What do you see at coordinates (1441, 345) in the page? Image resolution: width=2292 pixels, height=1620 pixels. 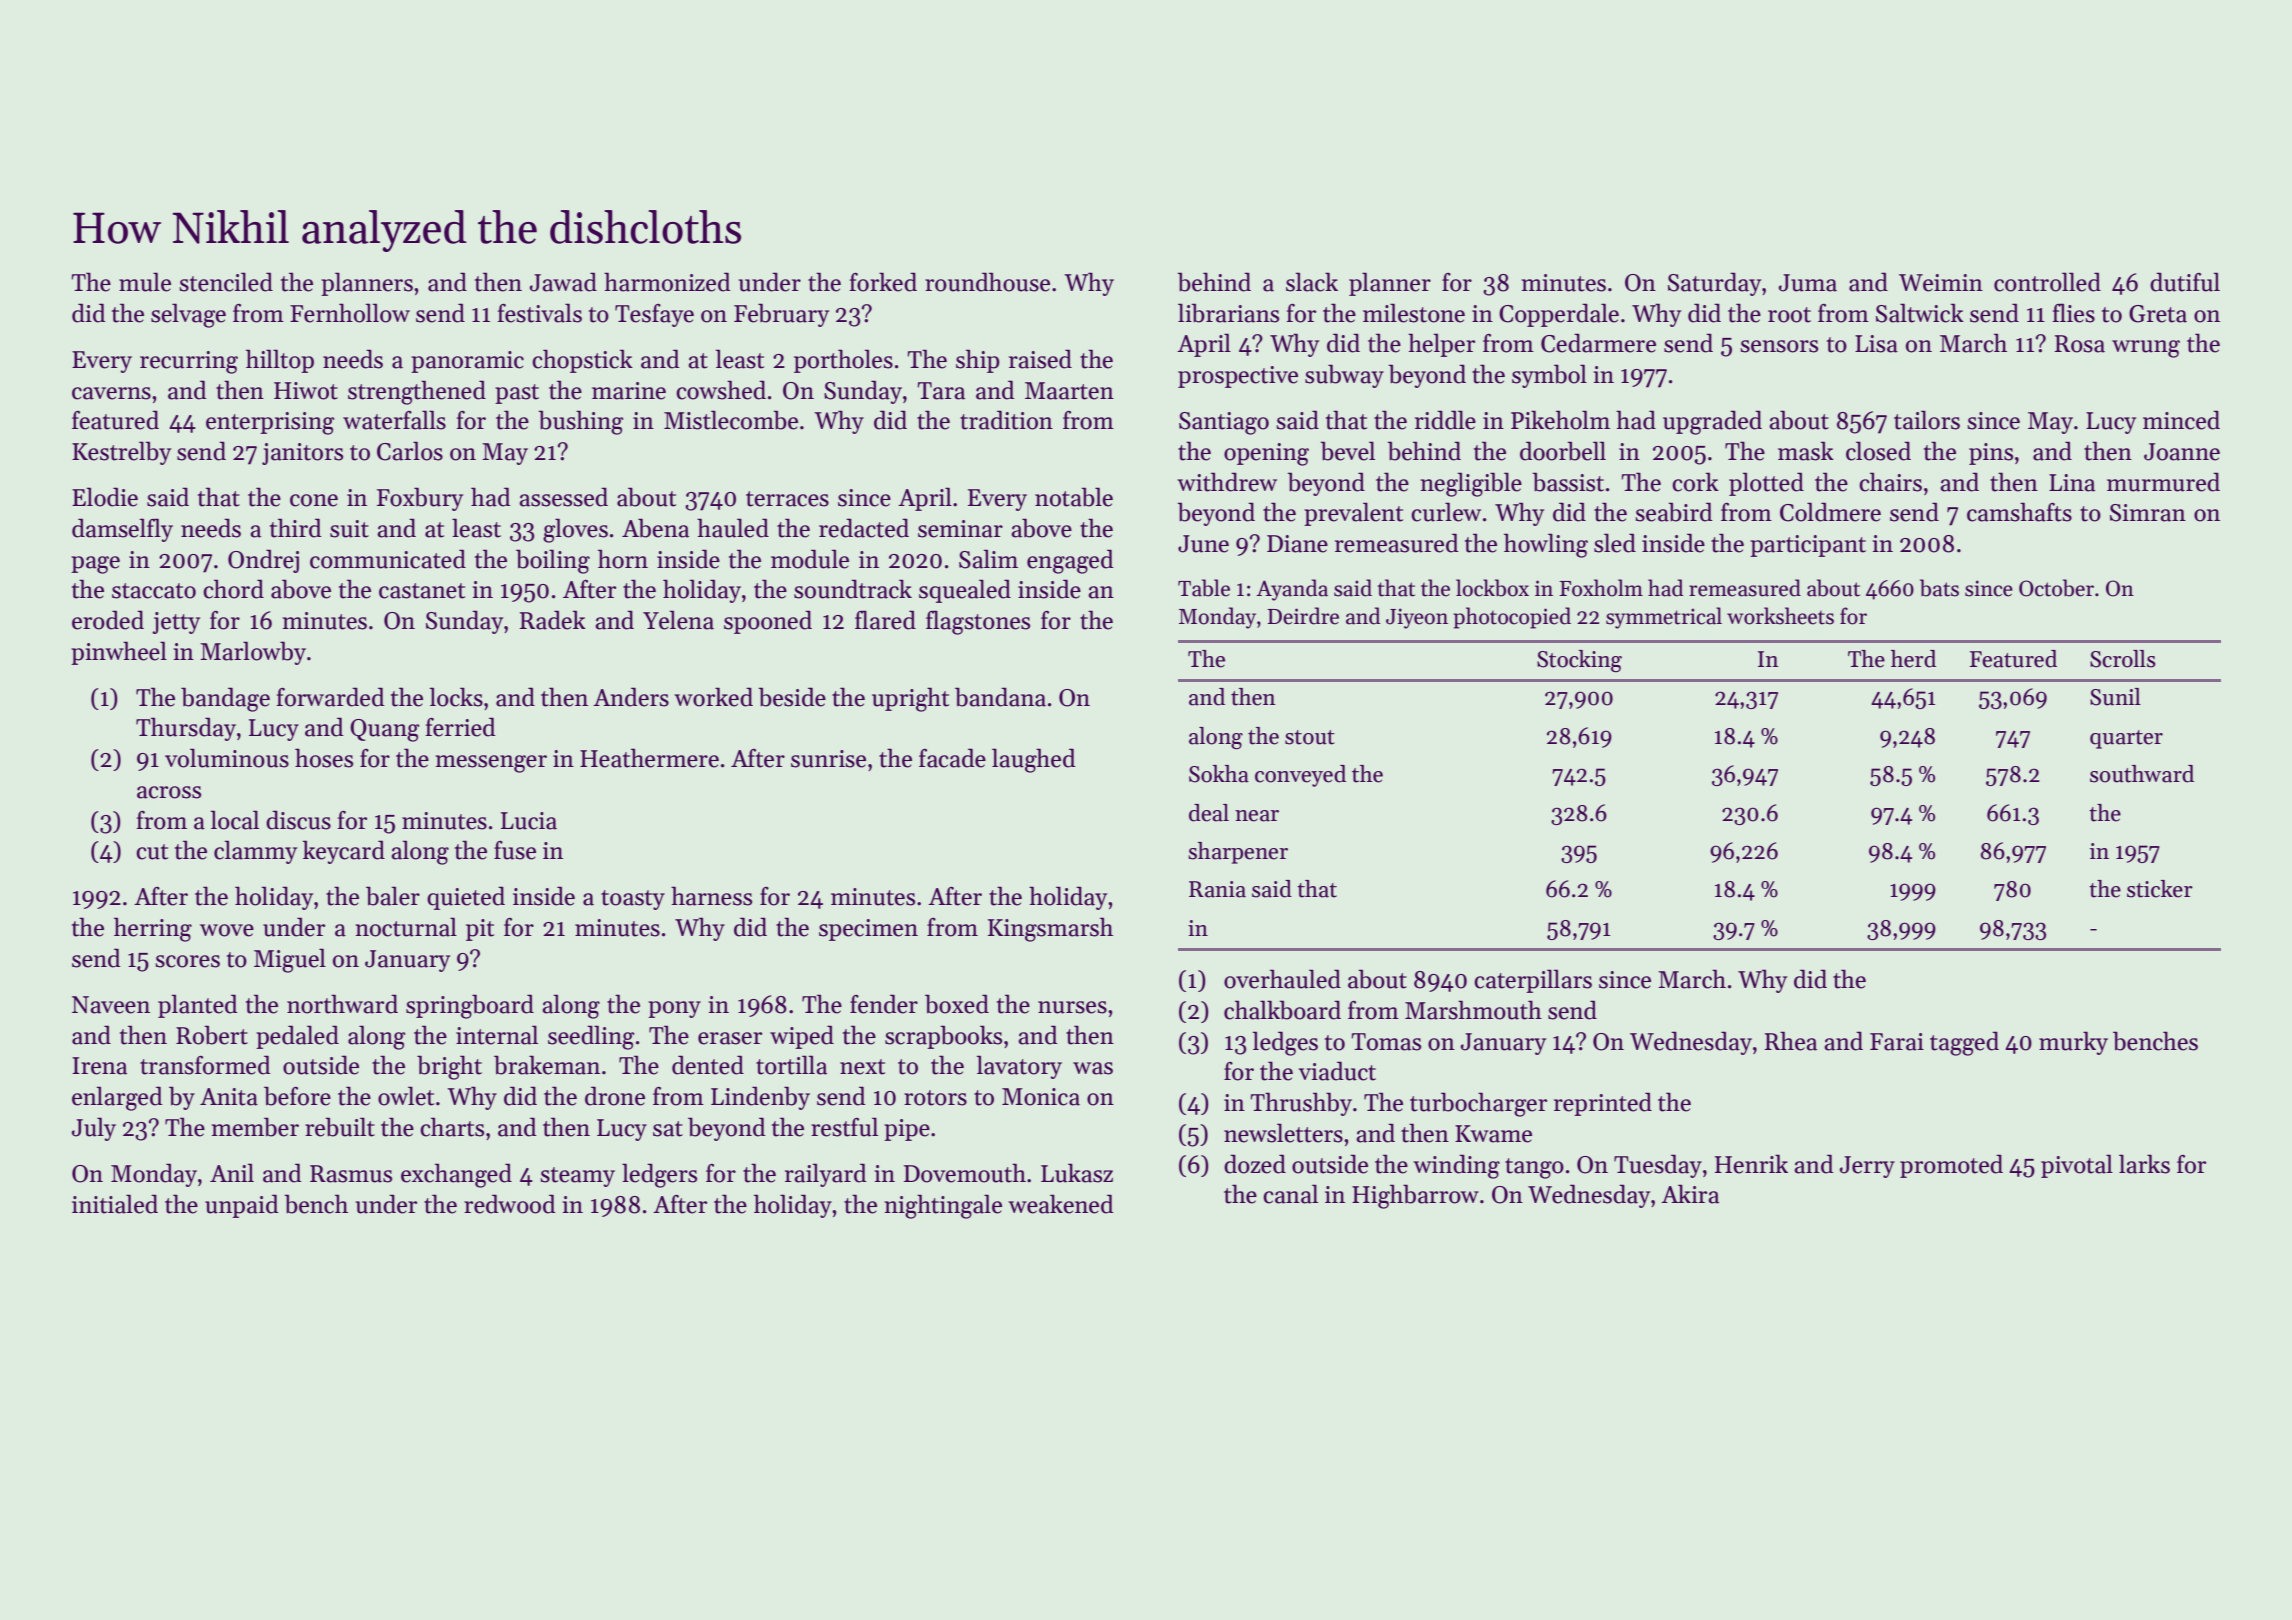 I see `helper` at bounding box center [1441, 345].
